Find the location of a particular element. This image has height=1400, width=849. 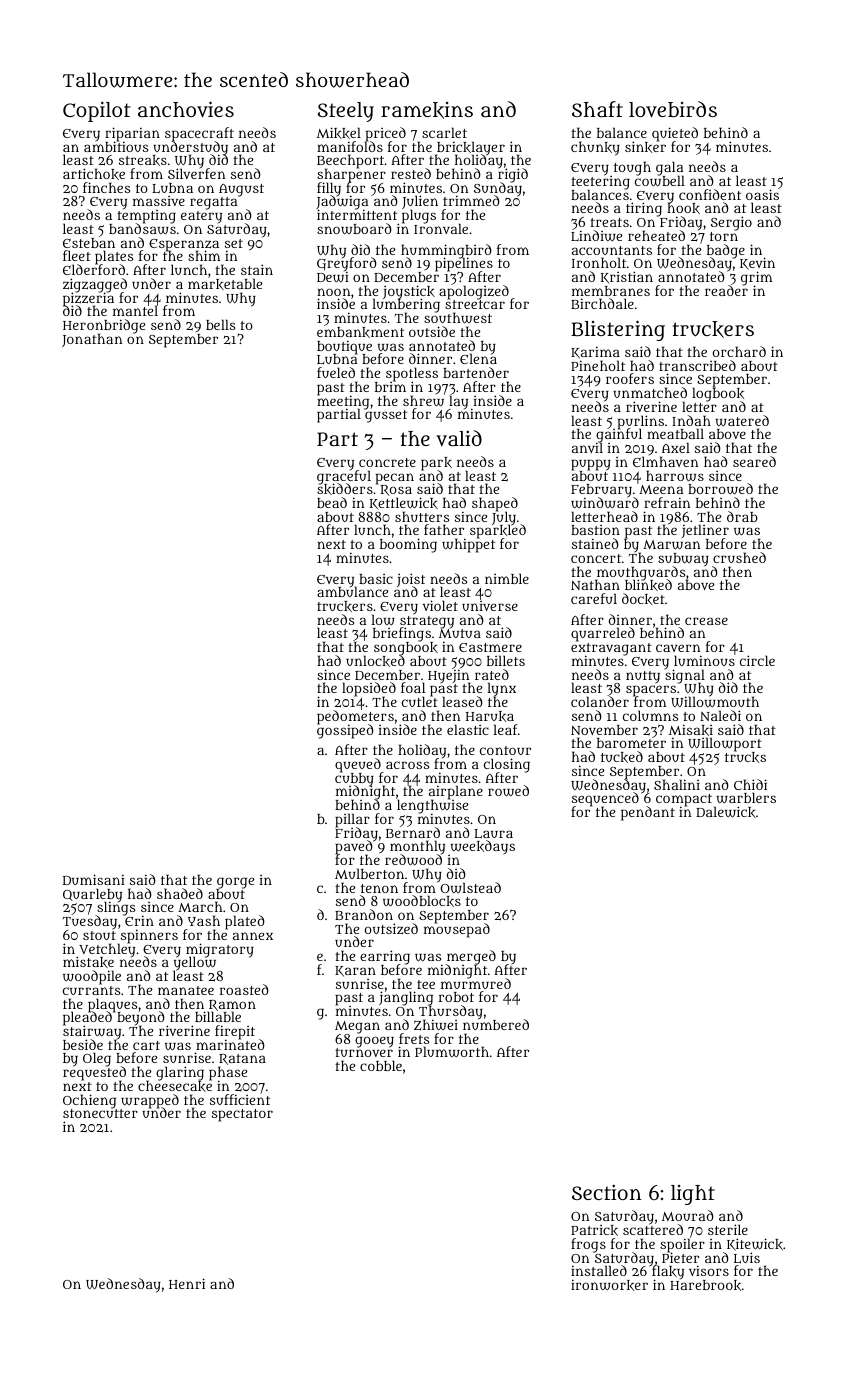

Dalewick is located at coordinates (726, 812).
